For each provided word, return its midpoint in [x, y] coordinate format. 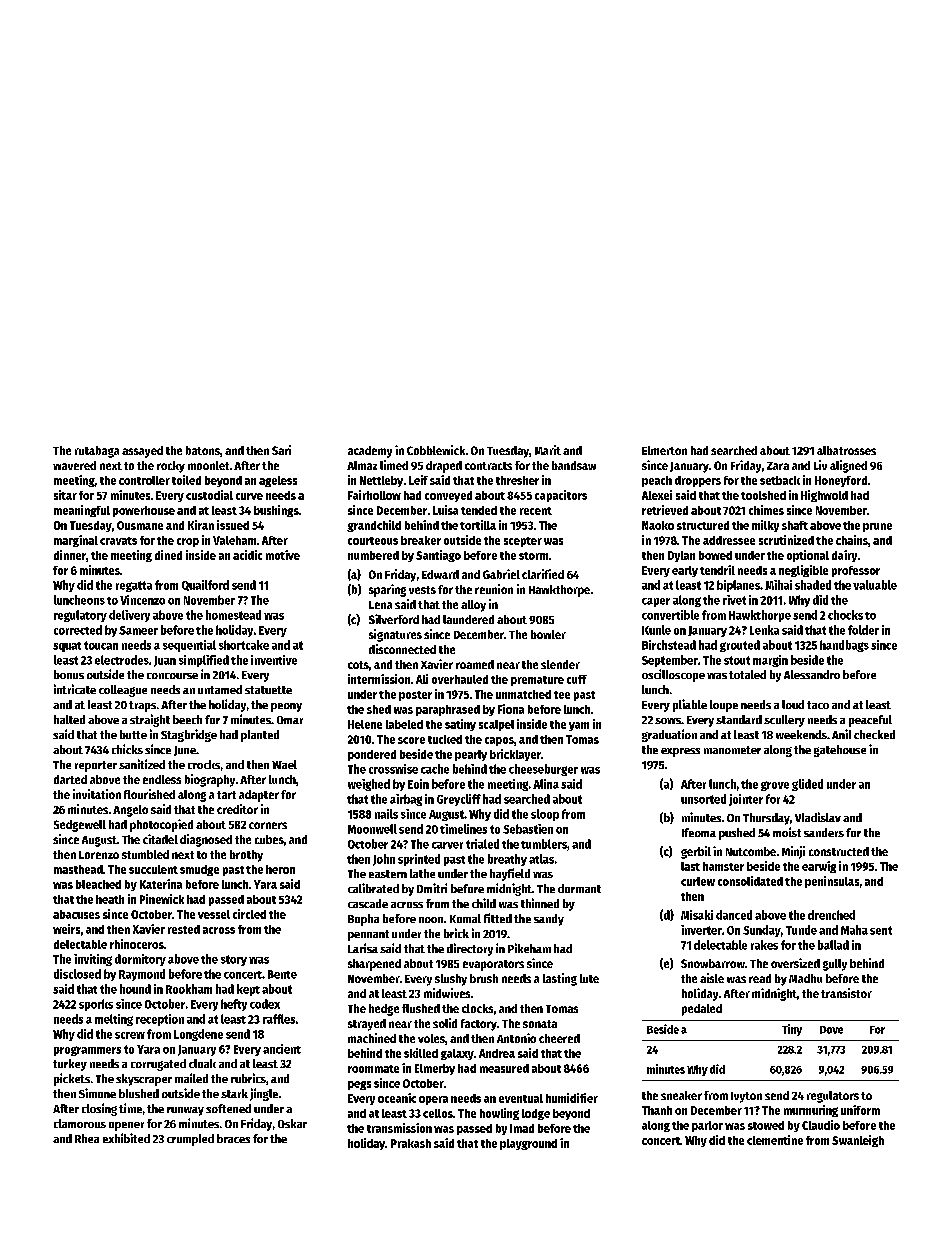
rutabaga [97, 452]
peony [286, 707]
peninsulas [832, 882]
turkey [70, 1065]
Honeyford [841, 481]
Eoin [418, 784]
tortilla [478, 525]
